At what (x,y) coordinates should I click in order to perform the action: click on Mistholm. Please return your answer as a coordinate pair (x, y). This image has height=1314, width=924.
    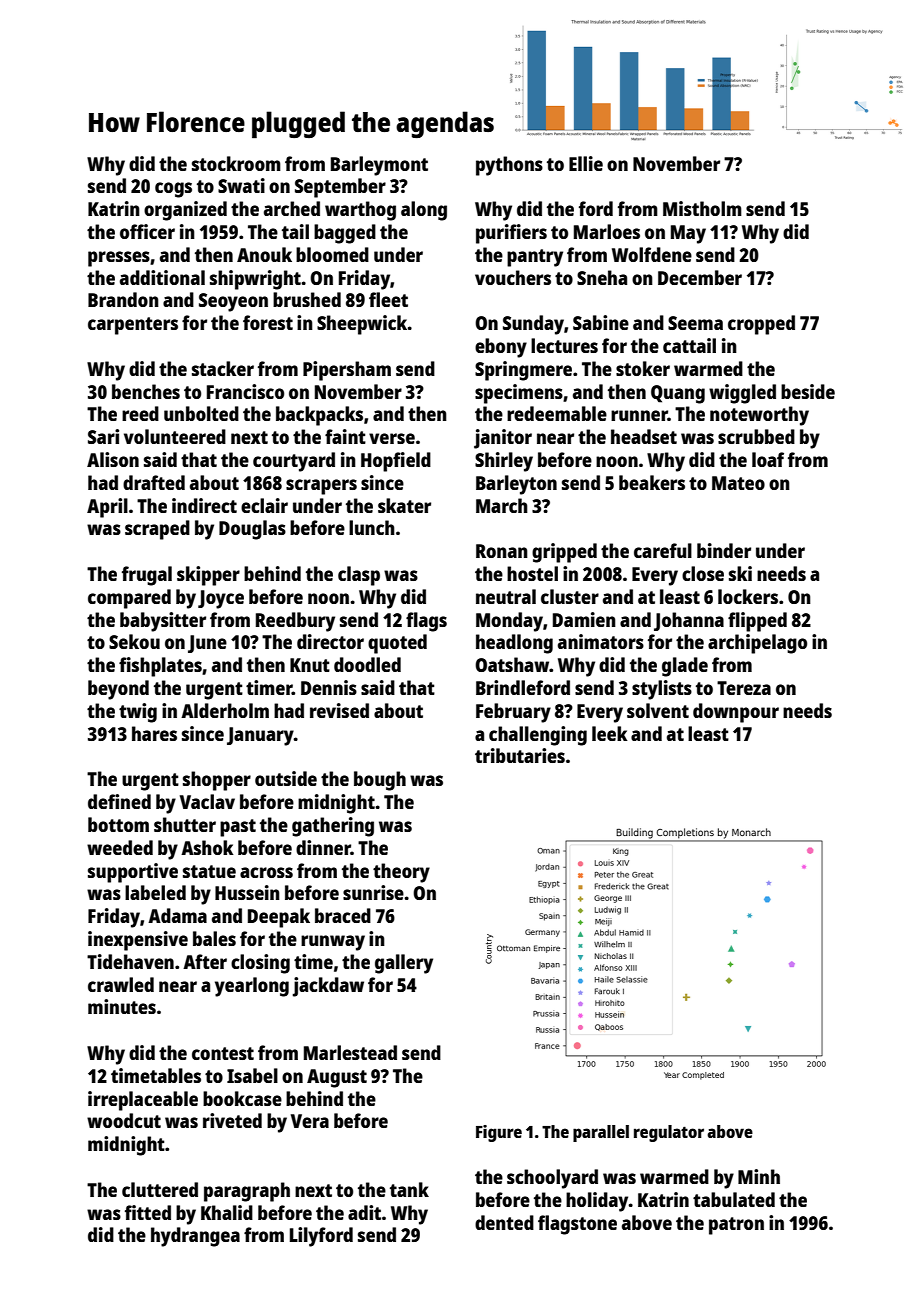
    Looking at the image, I should click on (702, 208).
